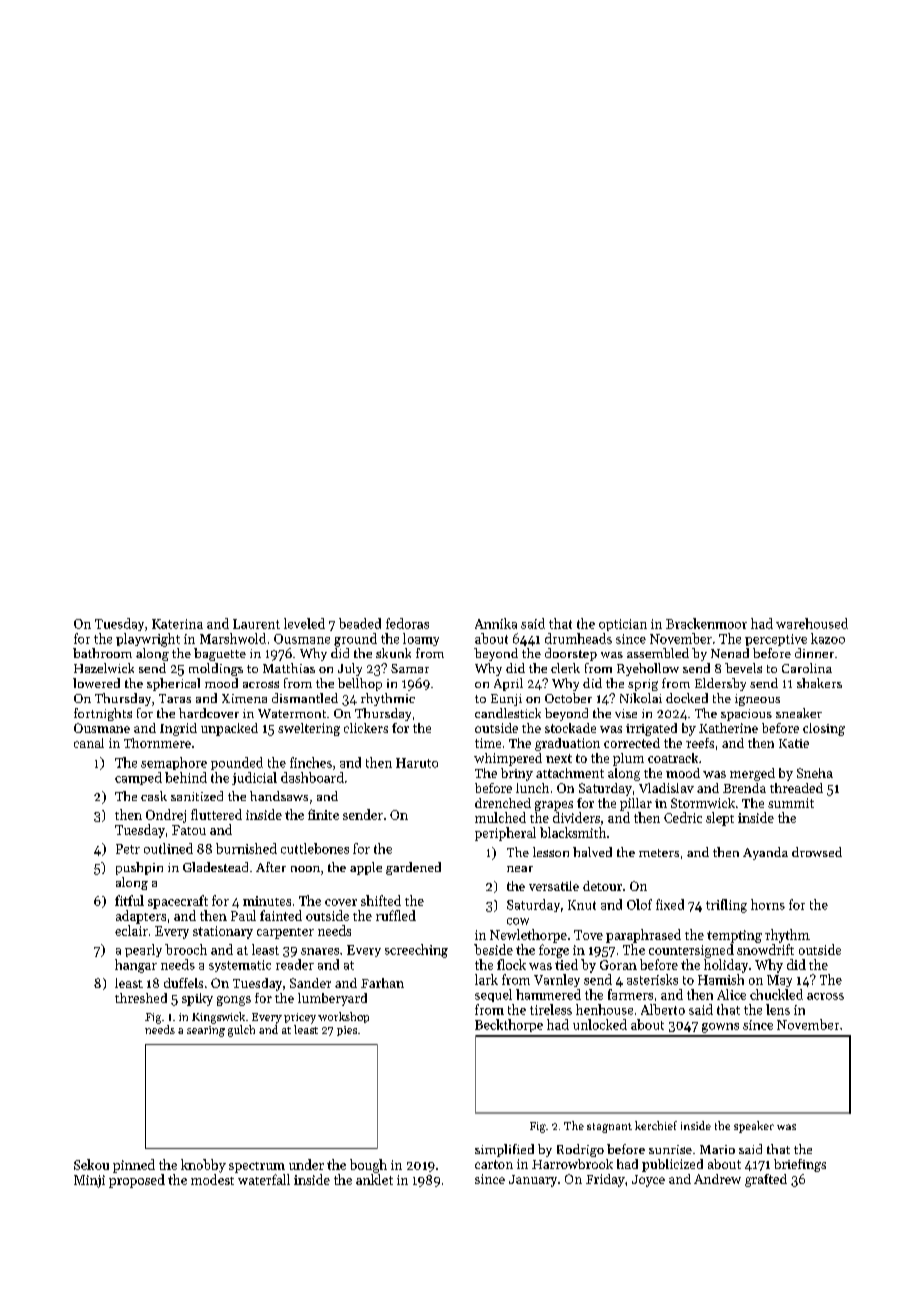 Image resolution: width=924 pixels, height=1308 pixels. I want to click on waterfall, so click(264, 1179).
